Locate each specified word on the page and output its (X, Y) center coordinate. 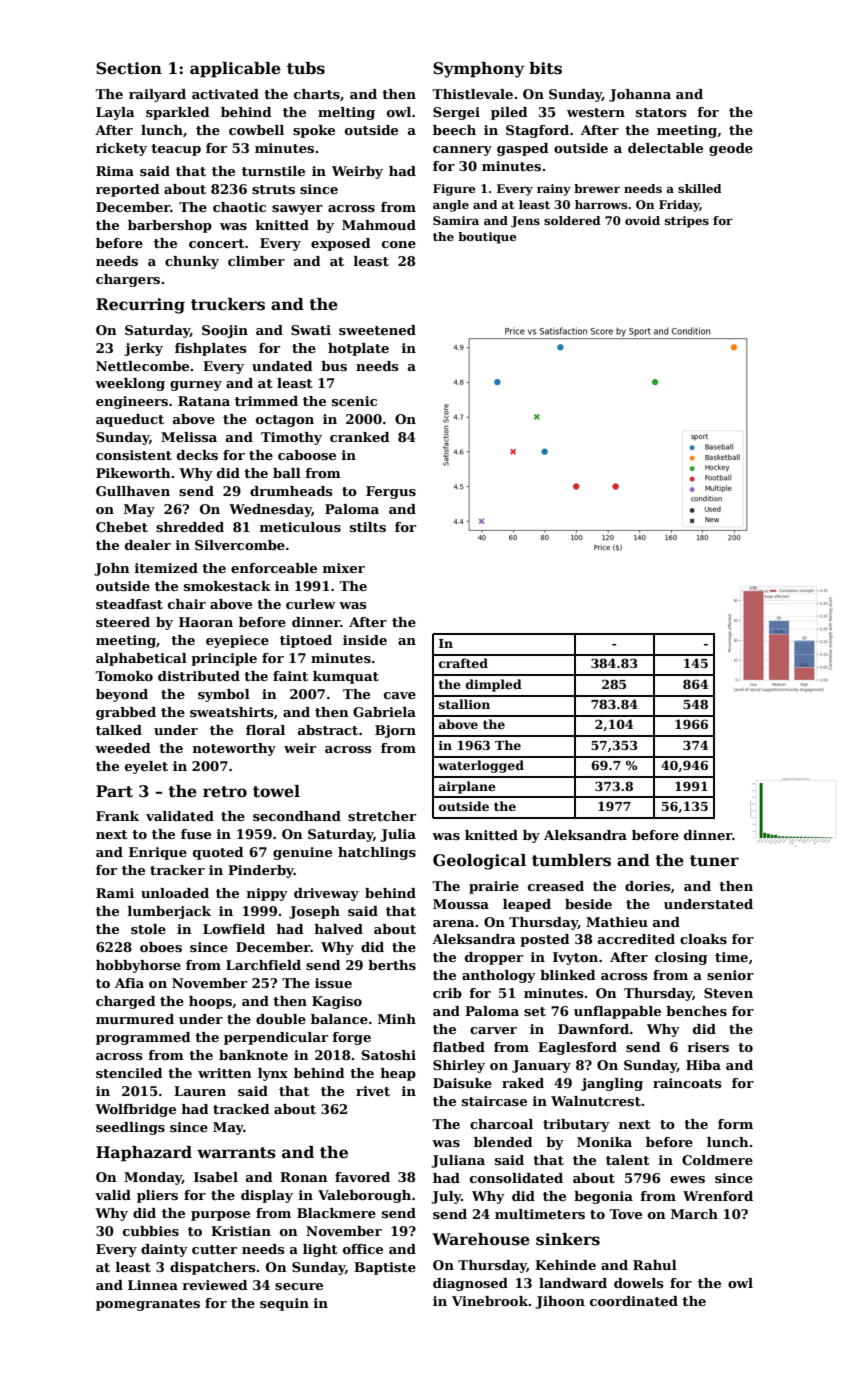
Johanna (640, 95)
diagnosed (470, 1284)
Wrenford (718, 1196)
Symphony (479, 70)
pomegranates (148, 1305)
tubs (306, 68)
